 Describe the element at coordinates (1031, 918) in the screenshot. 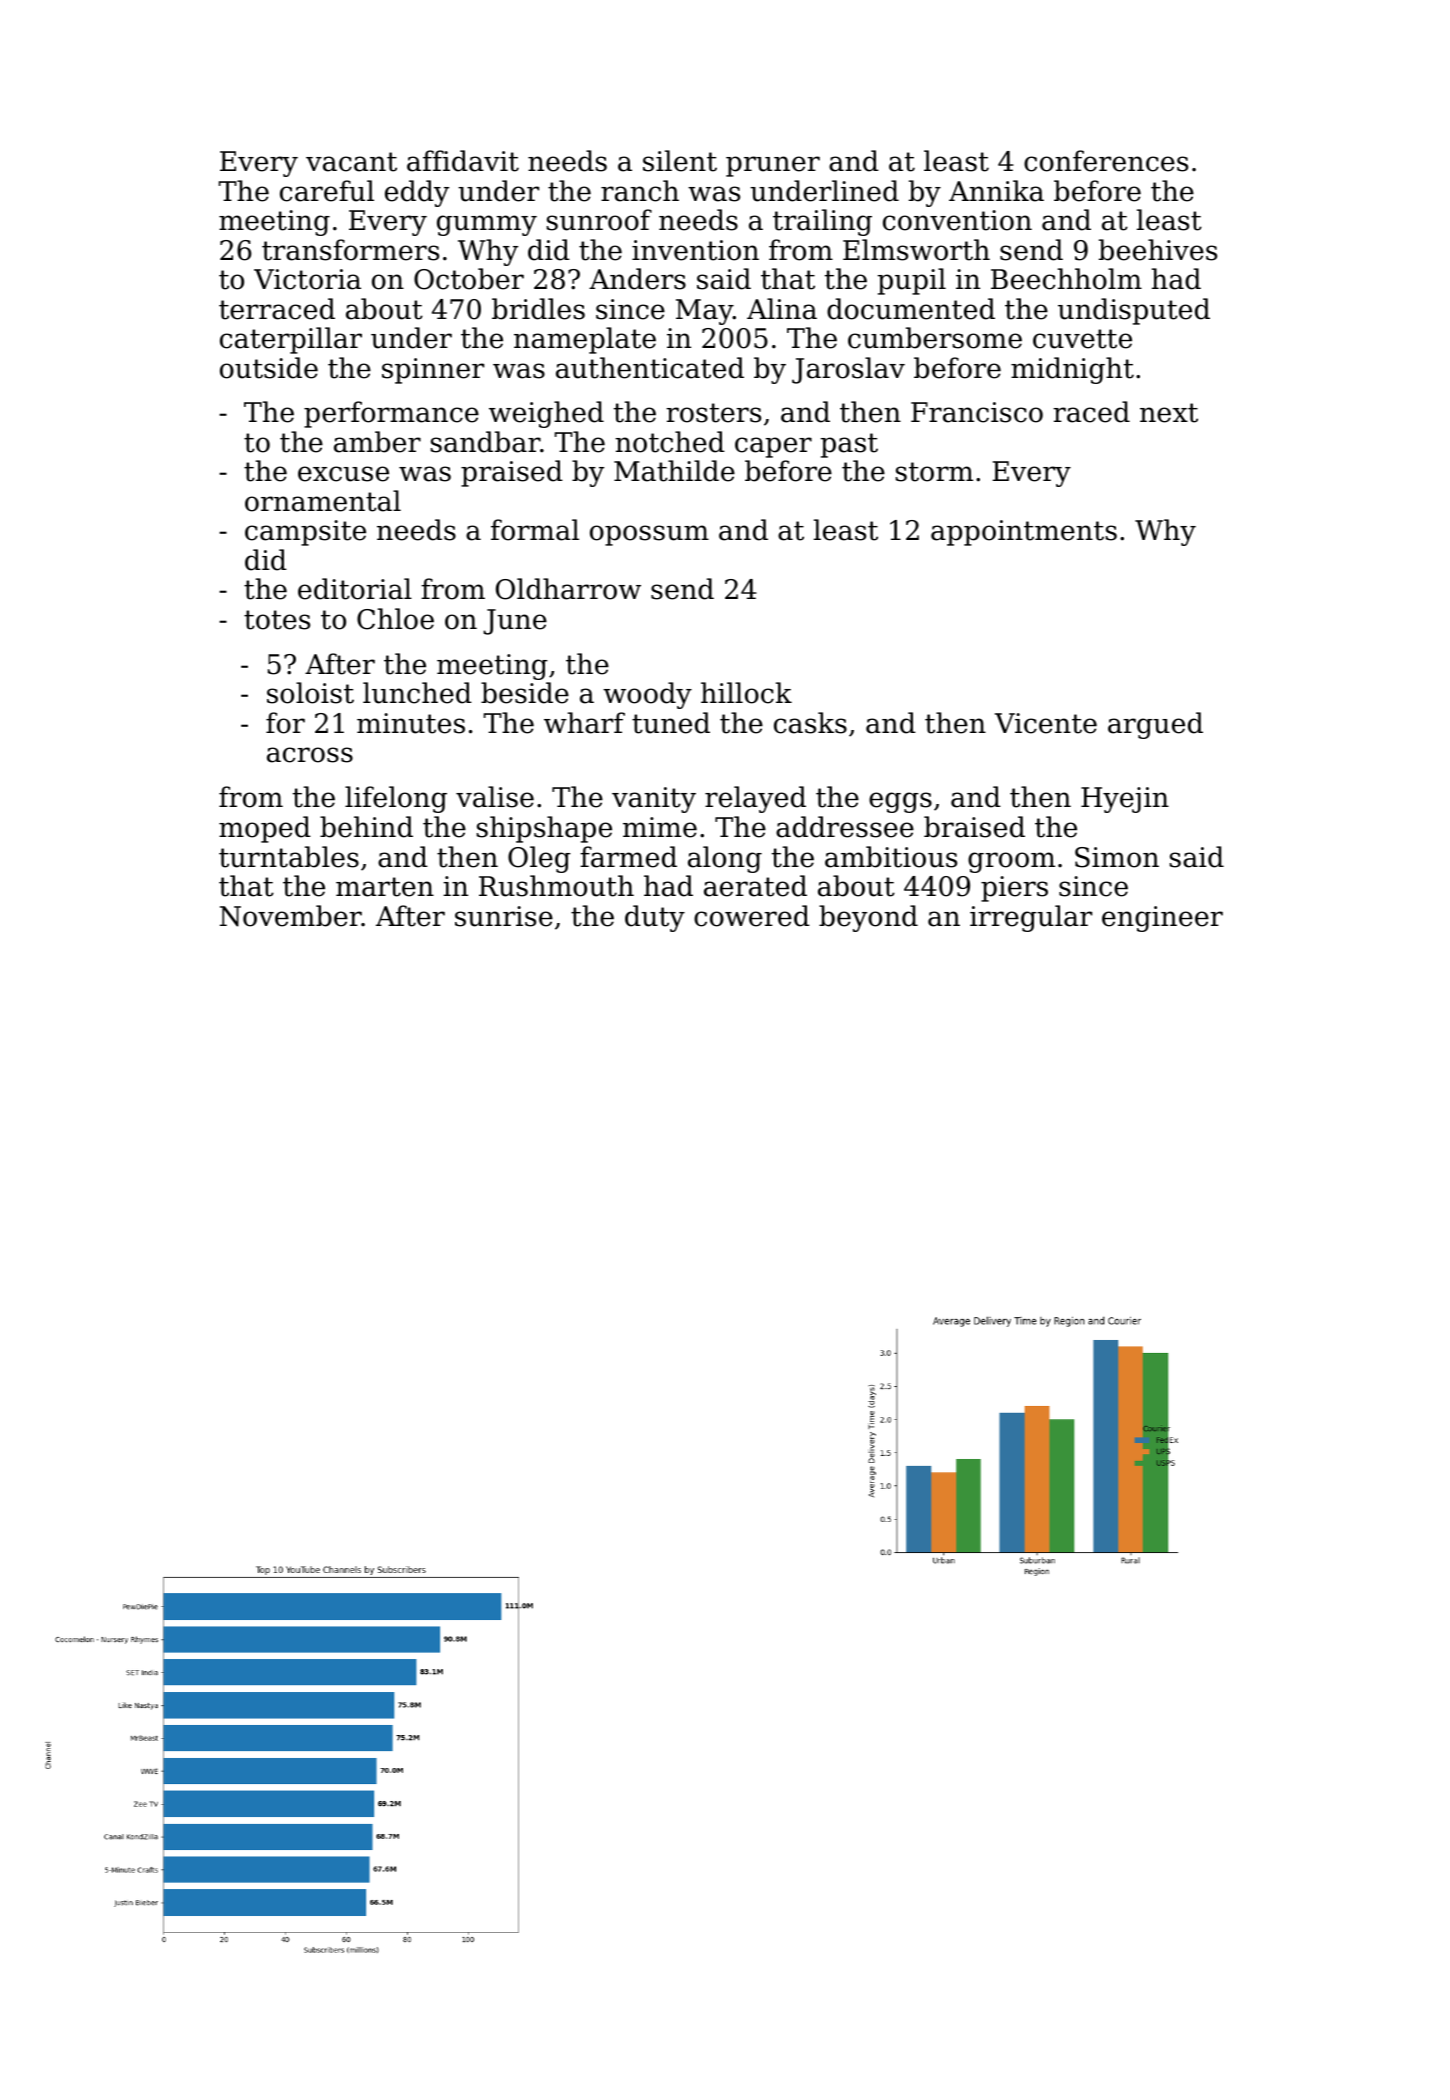

I see `irregular` at that location.
